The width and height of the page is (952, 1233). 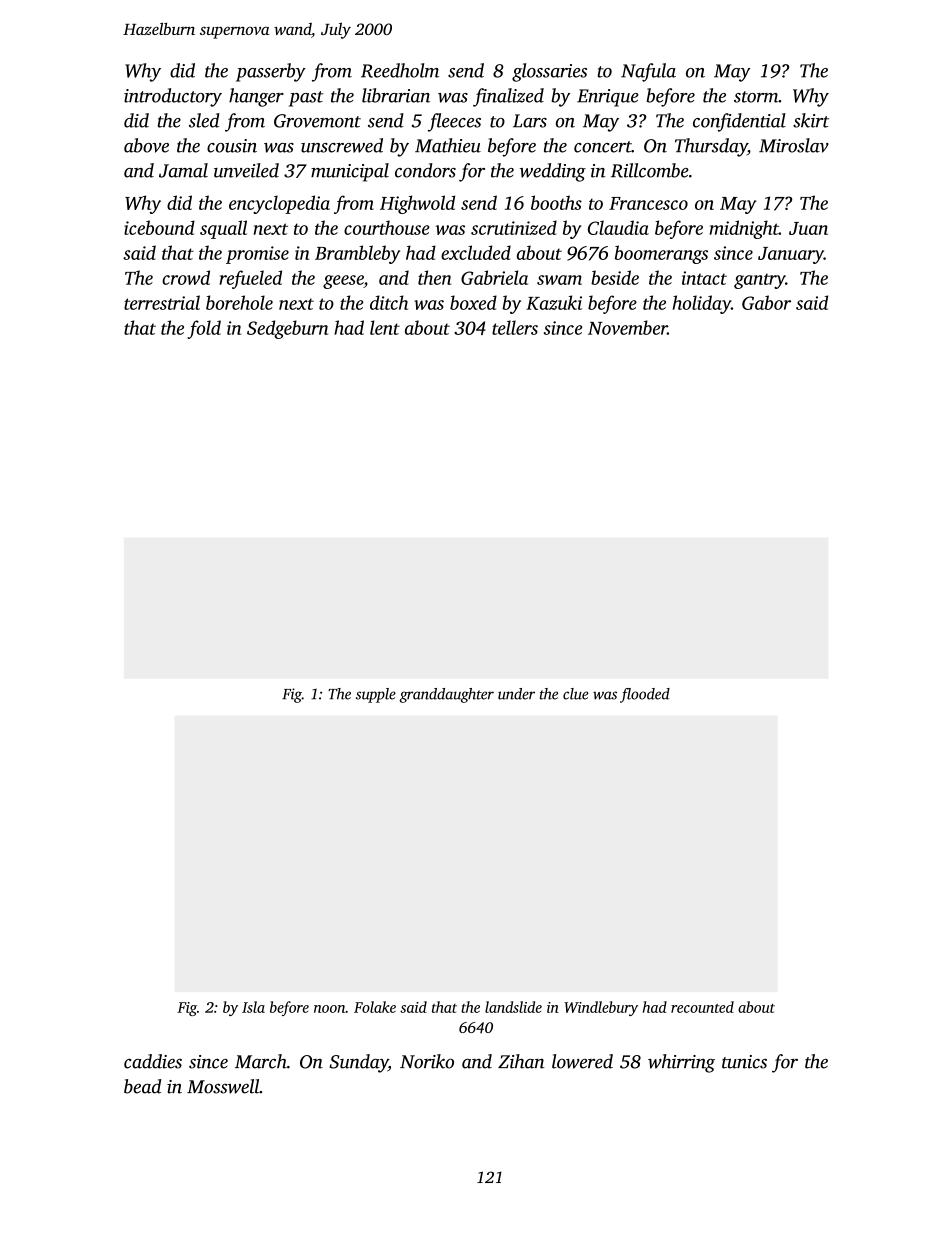 What do you see at coordinates (756, 97) in the page?
I see `storm` at bounding box center [756, 97].
